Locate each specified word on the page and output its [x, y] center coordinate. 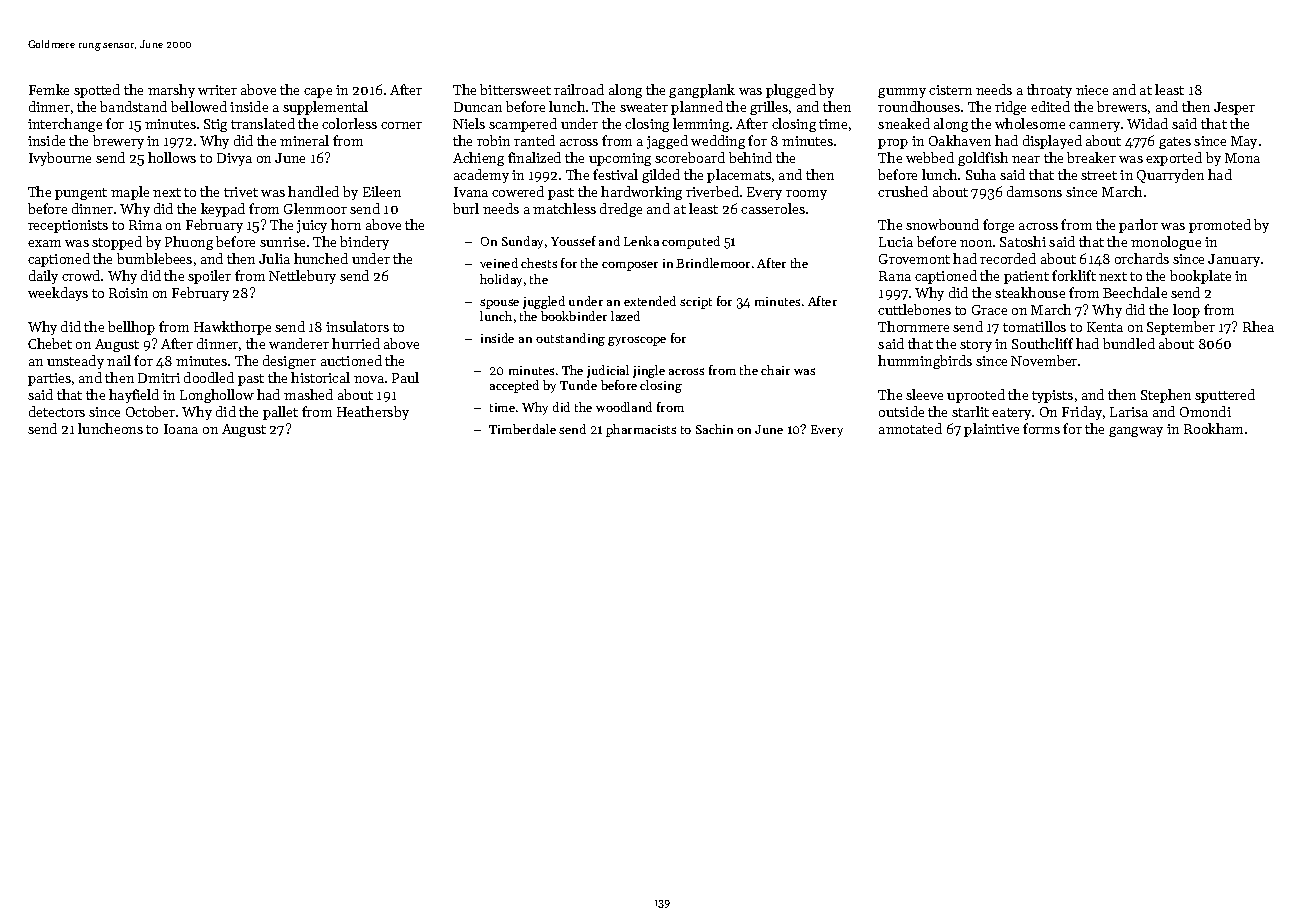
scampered [523, 125]
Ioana [181, 429]
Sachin [714, 429]
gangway [1136, 432]
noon [976, 243]
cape [318, 93]
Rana [895, 276]
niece [1092, 90]
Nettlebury [302, 277]
